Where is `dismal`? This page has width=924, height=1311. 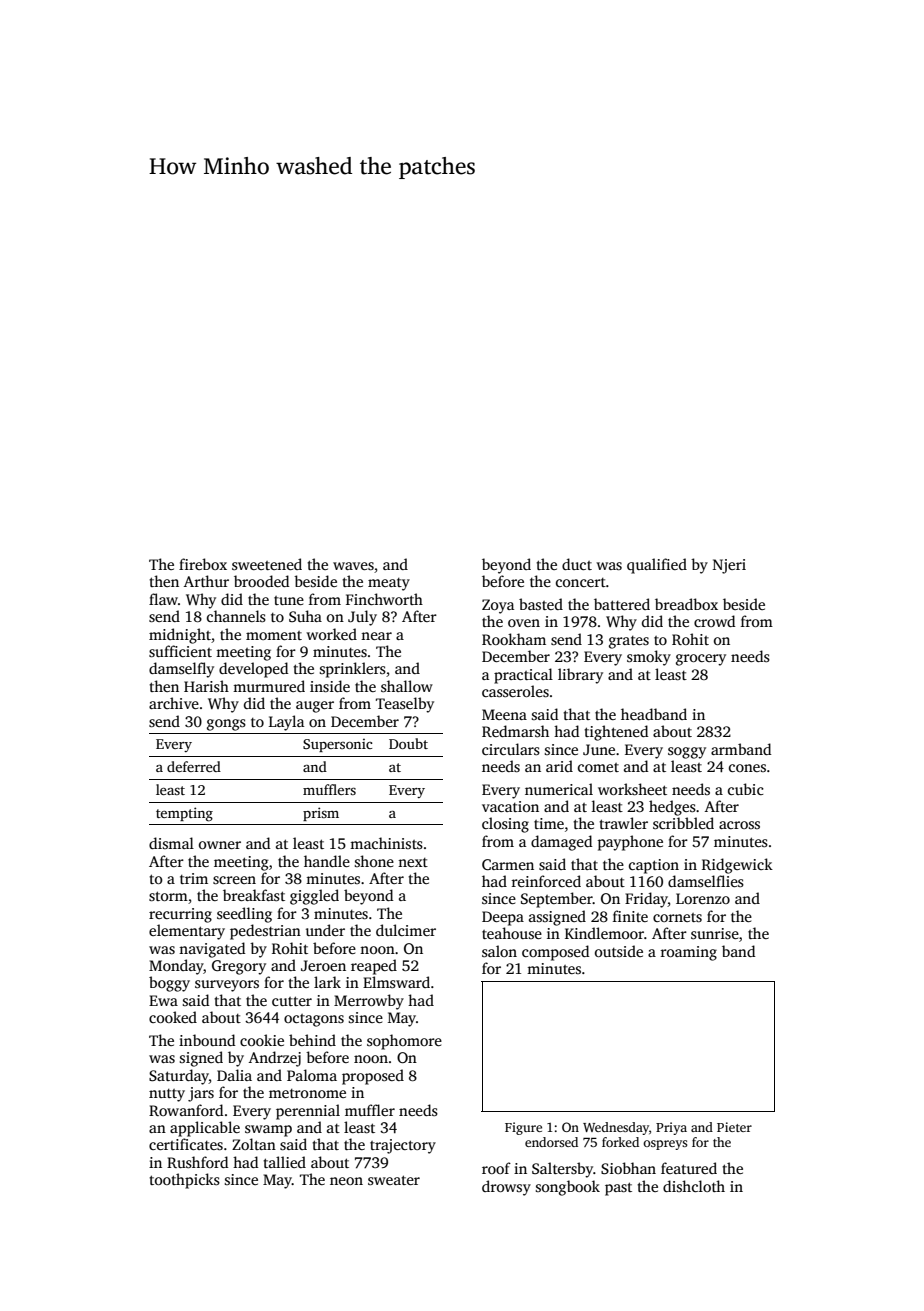 dismal is located at coordinates (171, 843).
